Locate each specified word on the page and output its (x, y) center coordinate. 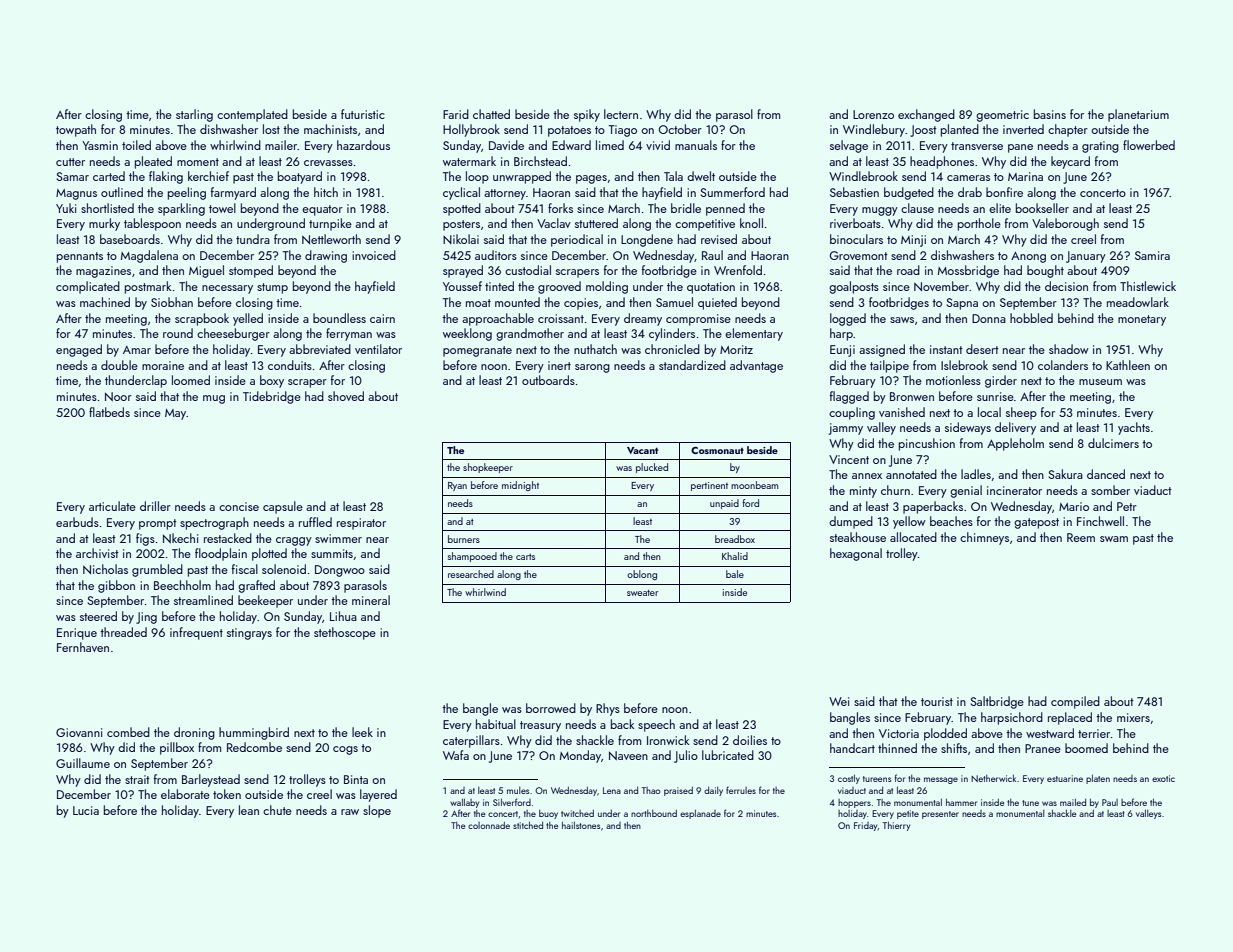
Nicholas (105, 569)
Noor (118, 396)
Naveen (628, 755)
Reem (1081, 537)
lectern (621, 114)
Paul (1110, 802)
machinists (330, 129)
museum (1100, 382)
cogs (345, 750)
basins (1050, 114)
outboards (548, 380)
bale (735, 574)
